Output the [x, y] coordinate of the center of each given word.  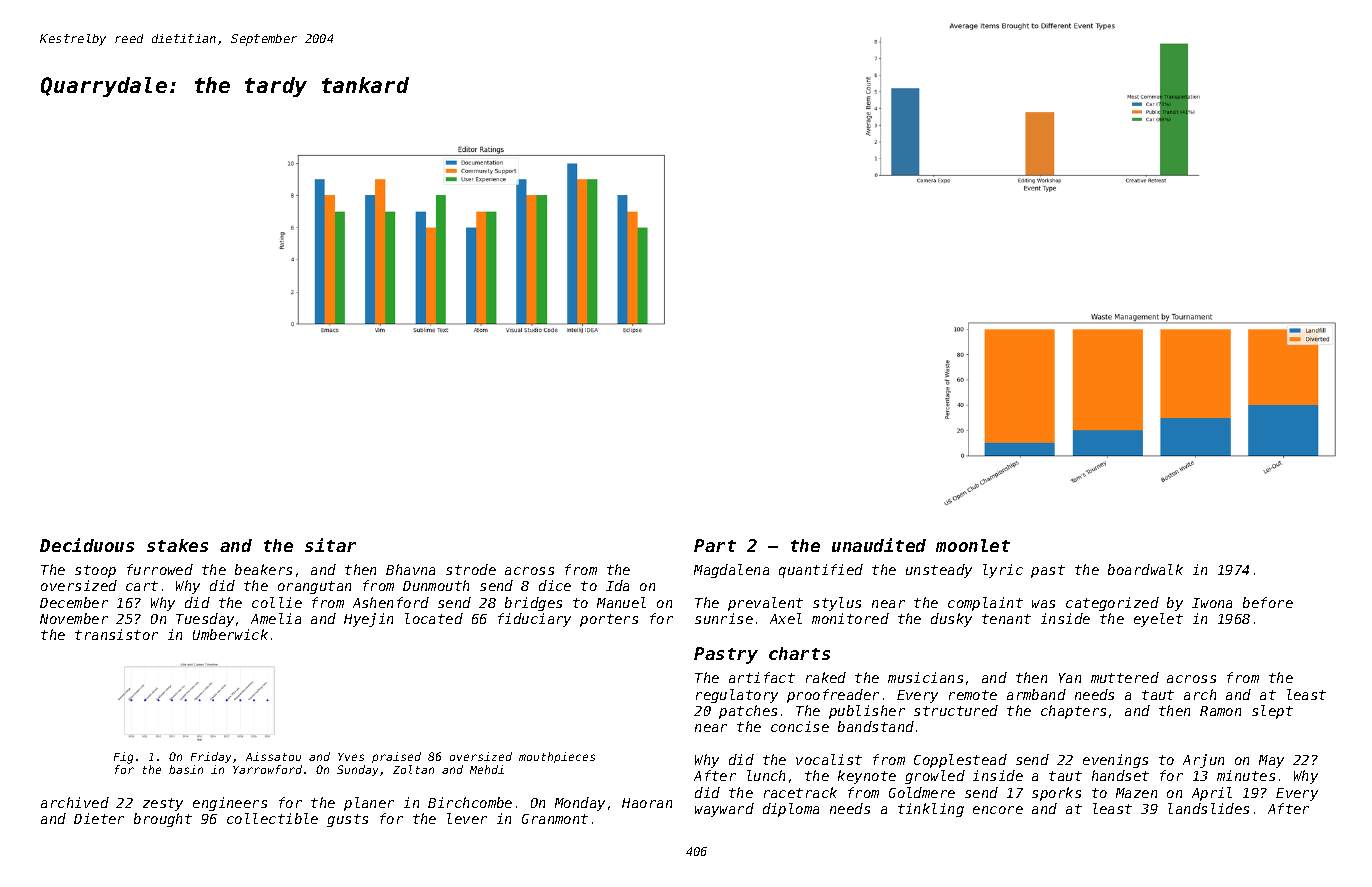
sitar [330, 545]
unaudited [879, 545]
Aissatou [273, 756]
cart [142, 586]
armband [1036, 694]
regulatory [737, 696]
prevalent [765, 604]
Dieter [99, 818]
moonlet [973, 545]
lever [467, 818]
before [1268, 602]
